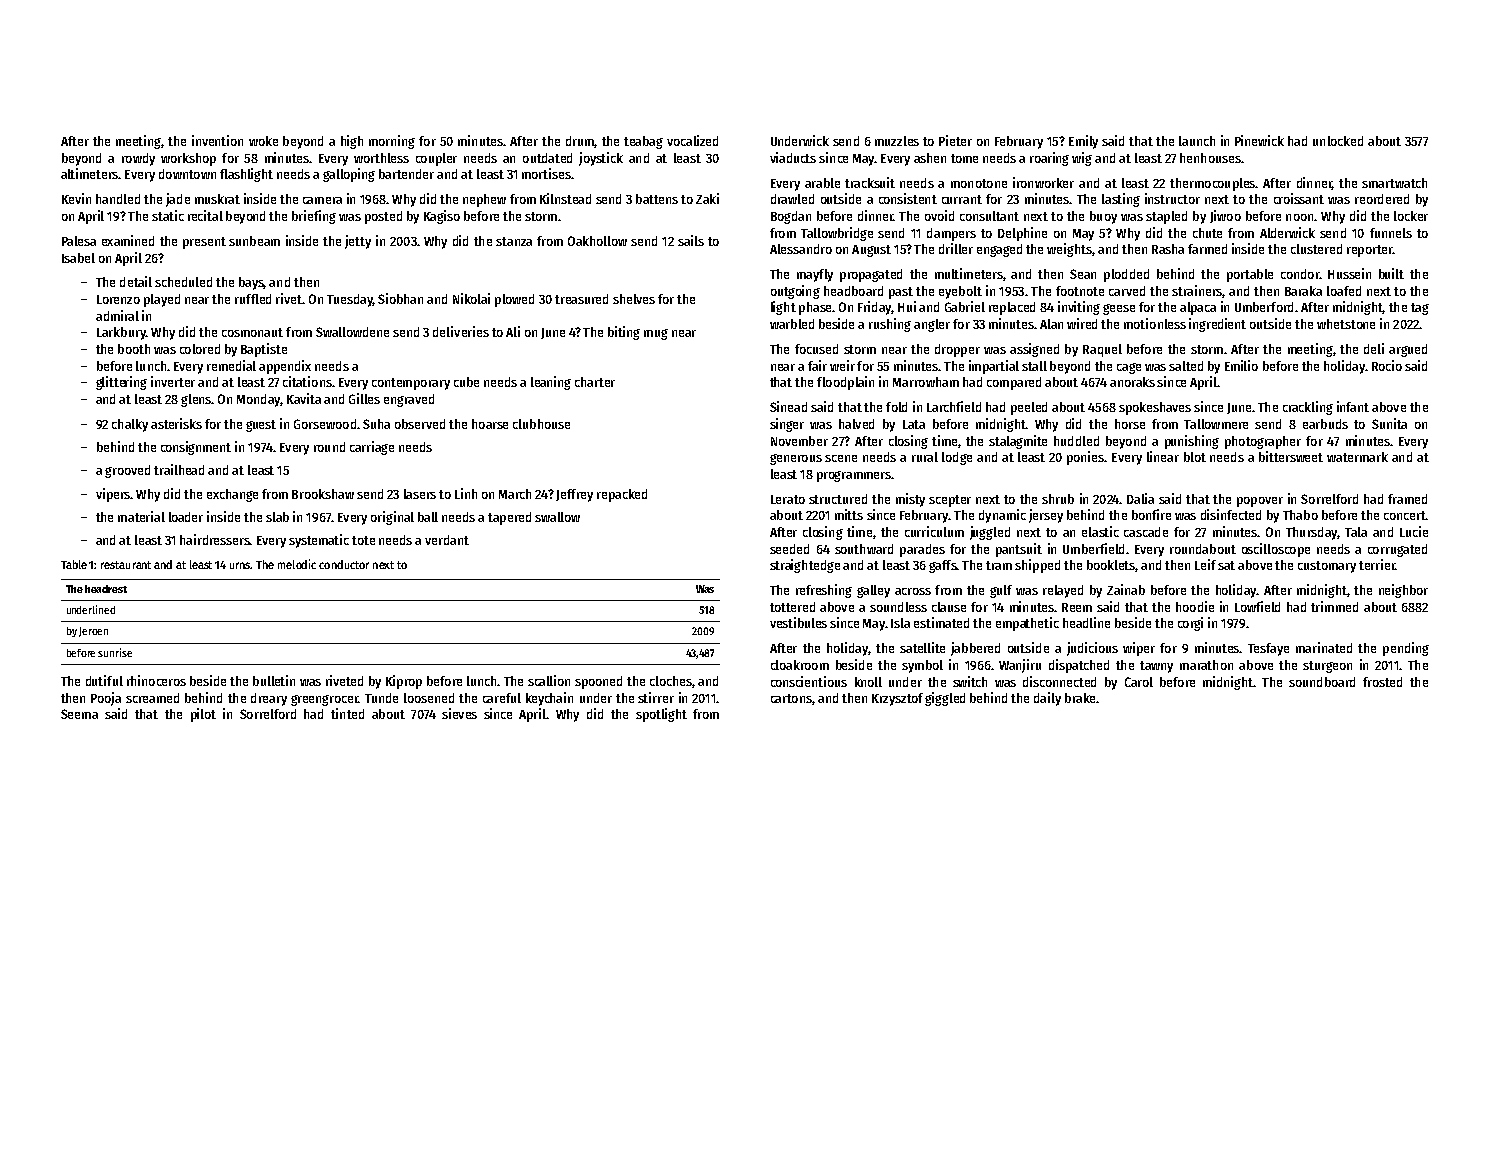  Describe the element at coordinates (1083, 142) in the screenshot. I see `Emily` at that location.
